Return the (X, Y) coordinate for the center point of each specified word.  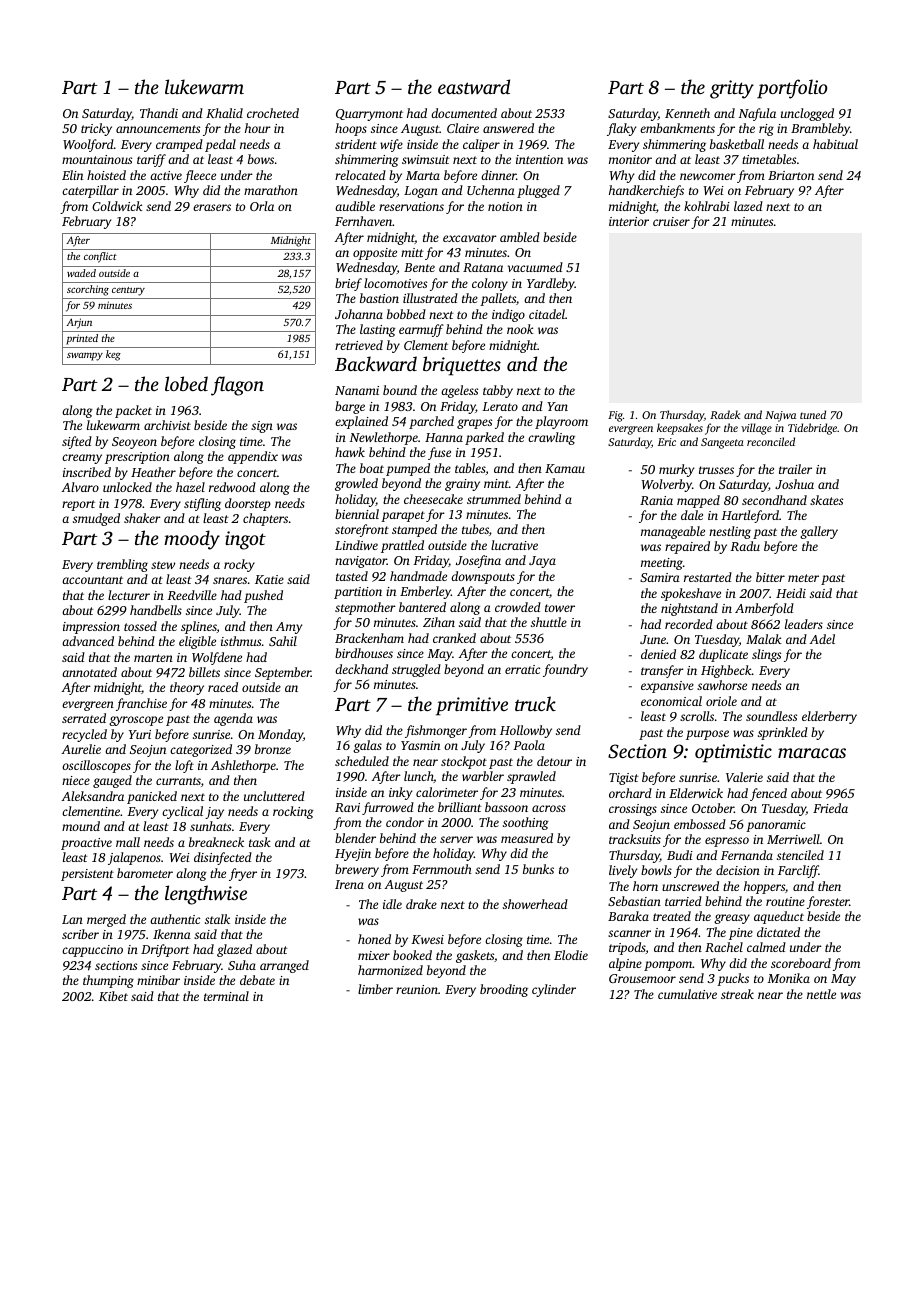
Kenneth (687, 113)
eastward (474, 86)
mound (81, 826)
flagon (237, 386)
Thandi (159, 113)
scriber (80, 934)
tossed (140, 626)
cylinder (554, 990)
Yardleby (551, 284)
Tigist (624, 779)
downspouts (483, 577)
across (549, 808)
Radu (745, 546)
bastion (379, 298)
